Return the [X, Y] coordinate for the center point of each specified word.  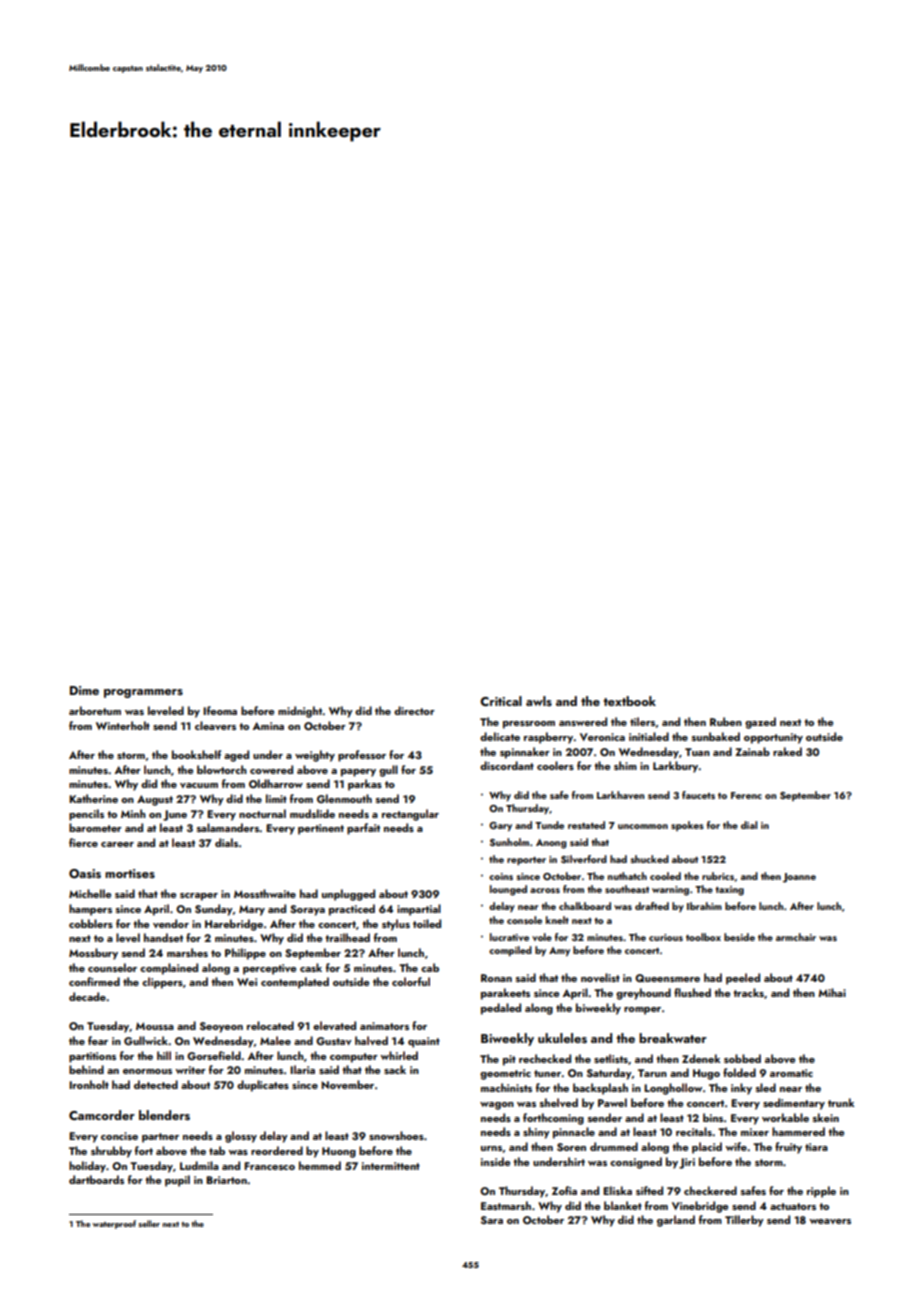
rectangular [410, 815]
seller [149, 1223]
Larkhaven [620, 795]
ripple [821, 1192]
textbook [629, 701]
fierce [83, 842]
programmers [143, 693]
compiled [510, 951]
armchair [796, 937]
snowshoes [396, 1135]
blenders [164, 1115]
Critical [501, 701]
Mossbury [93, 954]
